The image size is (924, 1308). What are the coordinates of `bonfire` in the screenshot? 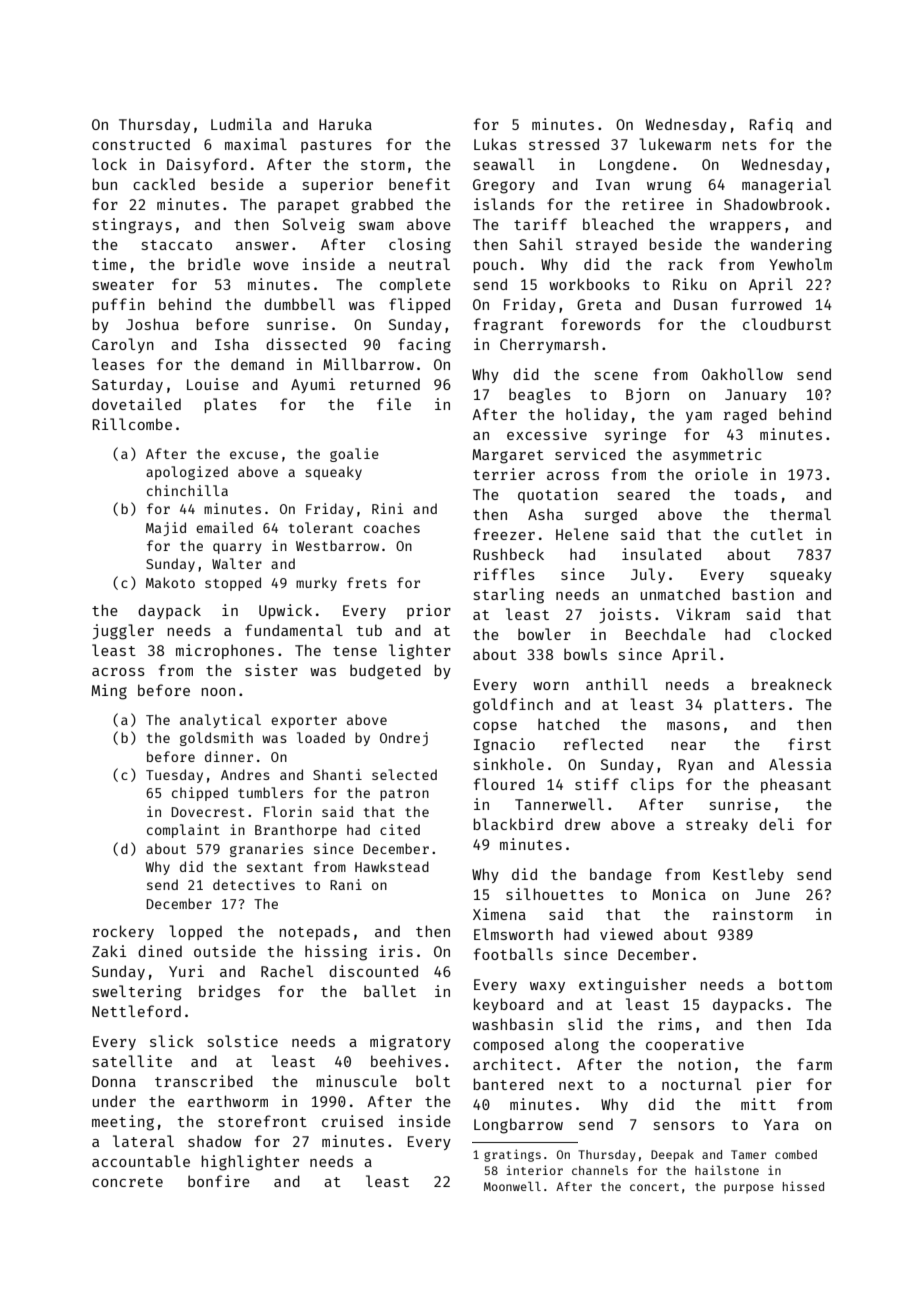 It's located at (219, 1181).
